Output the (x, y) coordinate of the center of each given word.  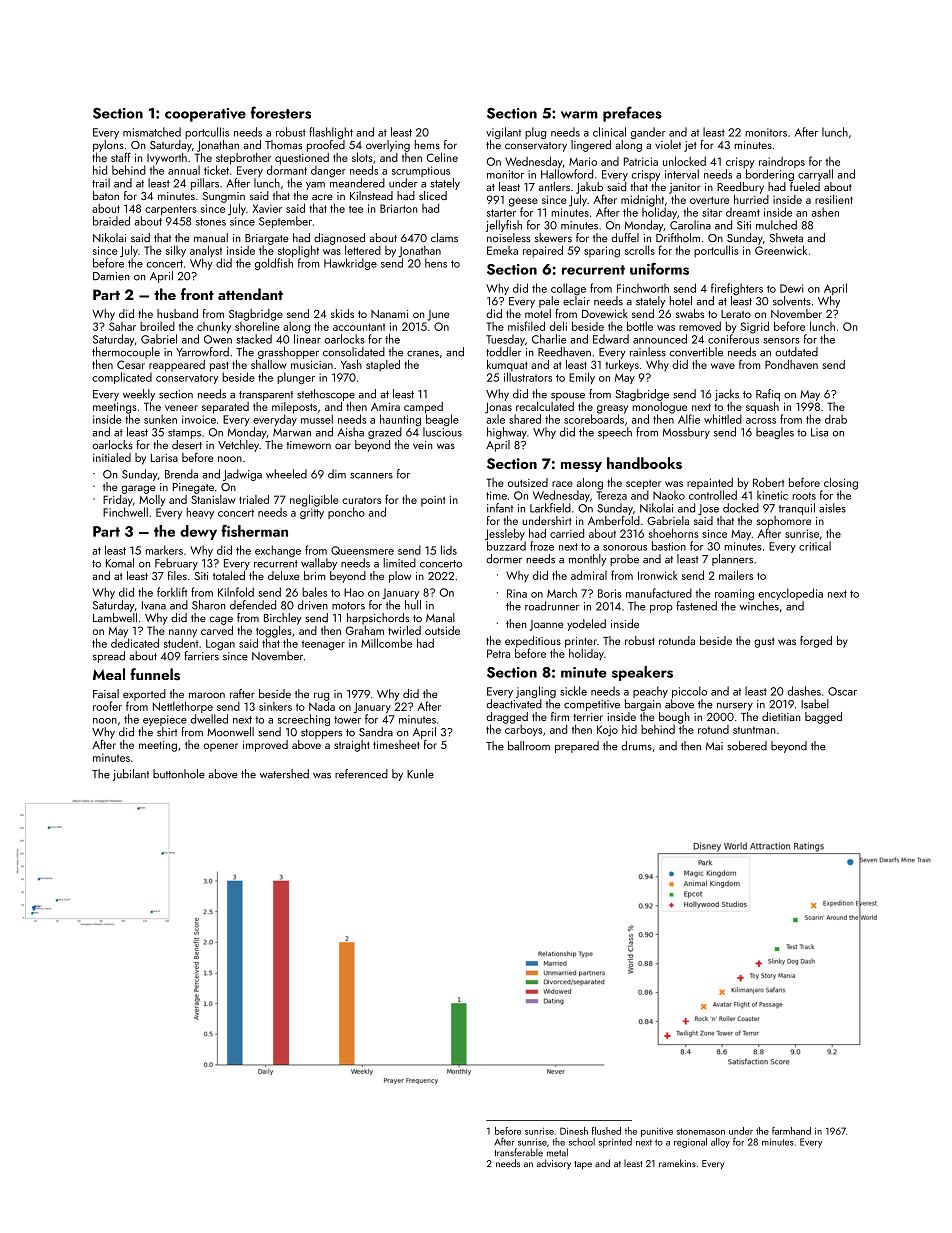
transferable (518, 1152)
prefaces (632, 114)
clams (444, 237)
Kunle (420, 774)
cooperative (205, 115)
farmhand (791, 1131)
